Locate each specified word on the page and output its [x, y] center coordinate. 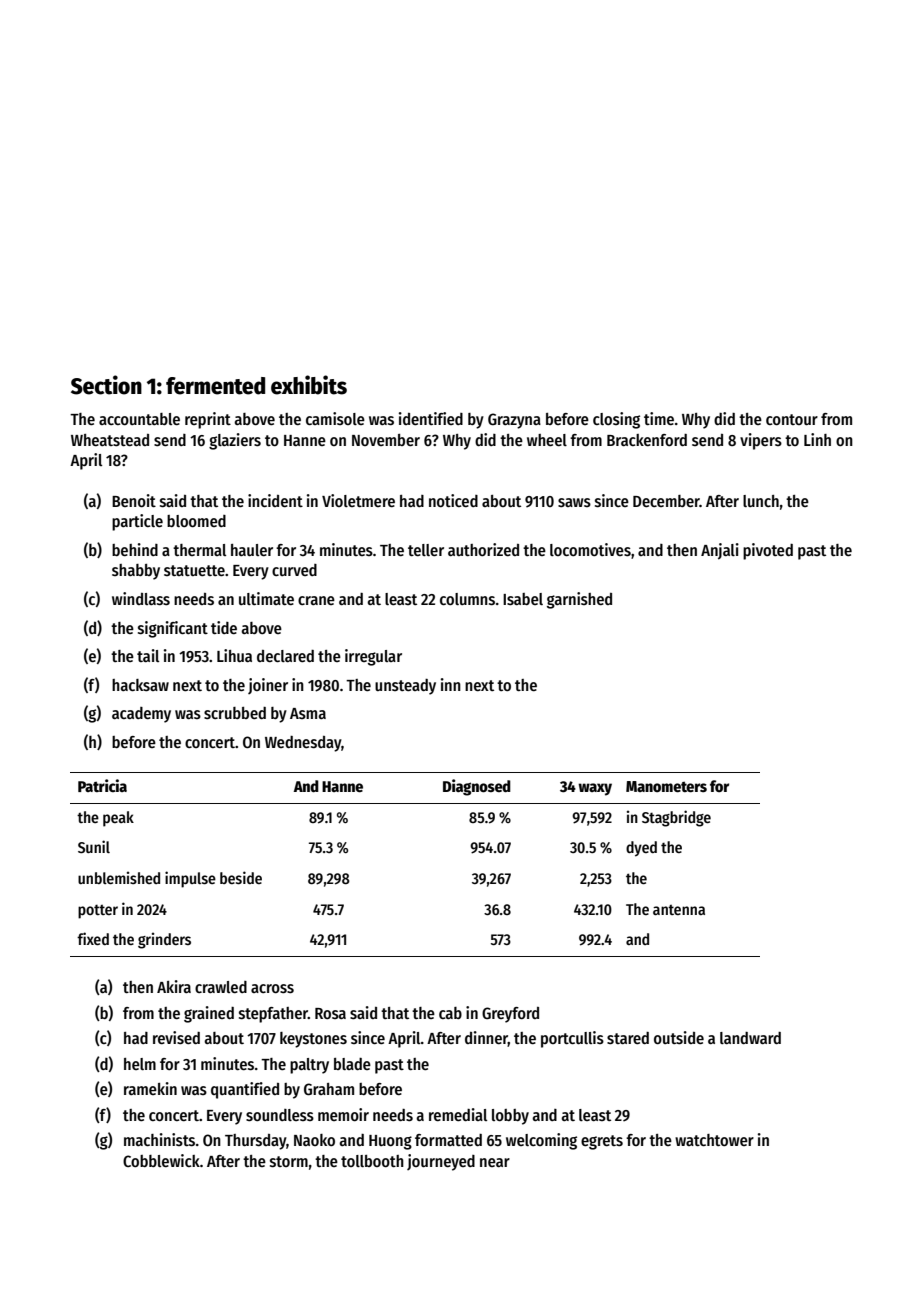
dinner [486, 1039]
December [666, 501]
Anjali [720, 551]
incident [275, 500]
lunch [761, 501]
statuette [194, 570]
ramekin [150, 1088]
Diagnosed [477, 787]
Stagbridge [676, 818]
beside [241, 878]
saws [574, 503]
